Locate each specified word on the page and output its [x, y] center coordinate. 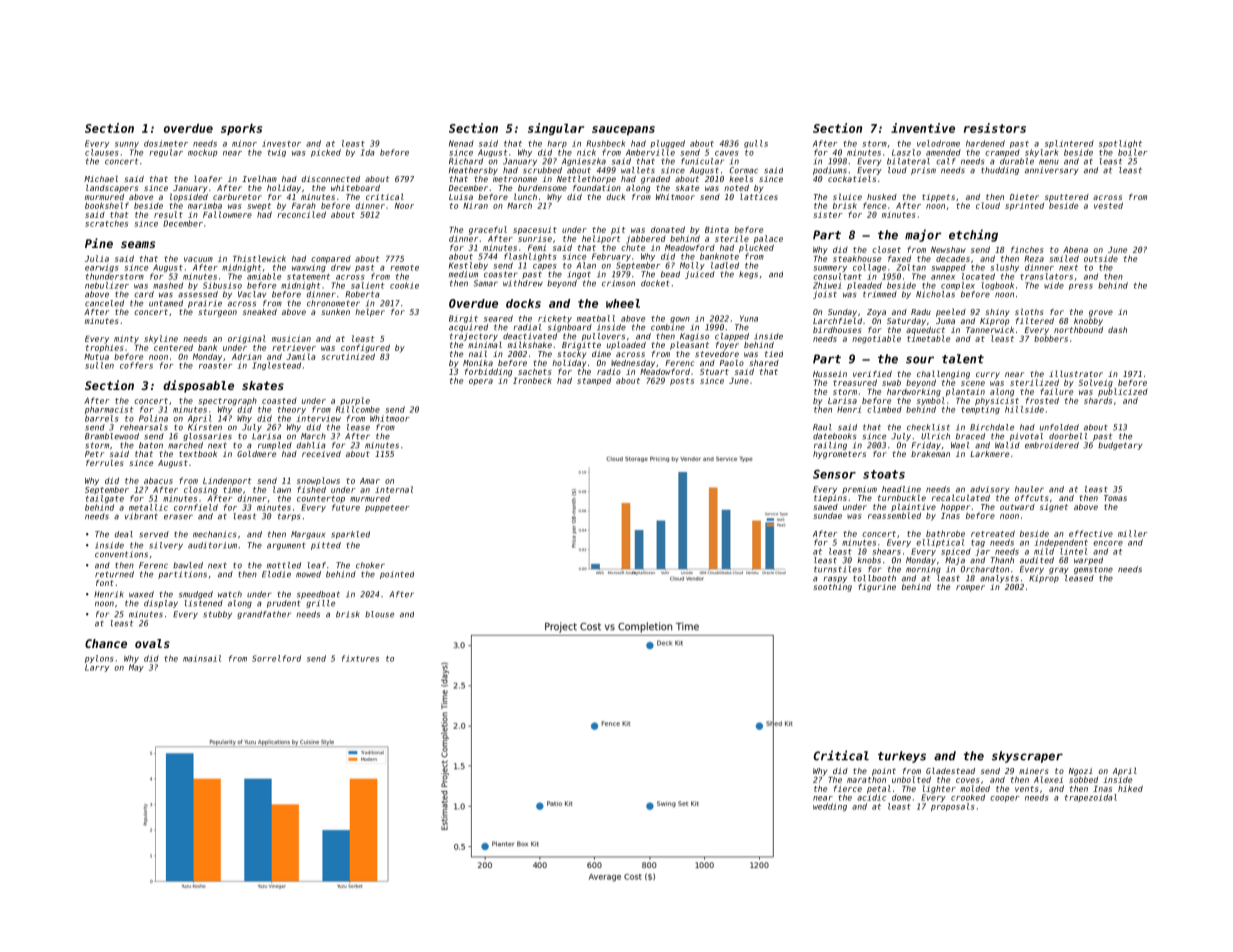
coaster [501, 274]
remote [405, 268]
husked [882, 197]
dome [901, 797]
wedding [830, 807]
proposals [953, 807]
